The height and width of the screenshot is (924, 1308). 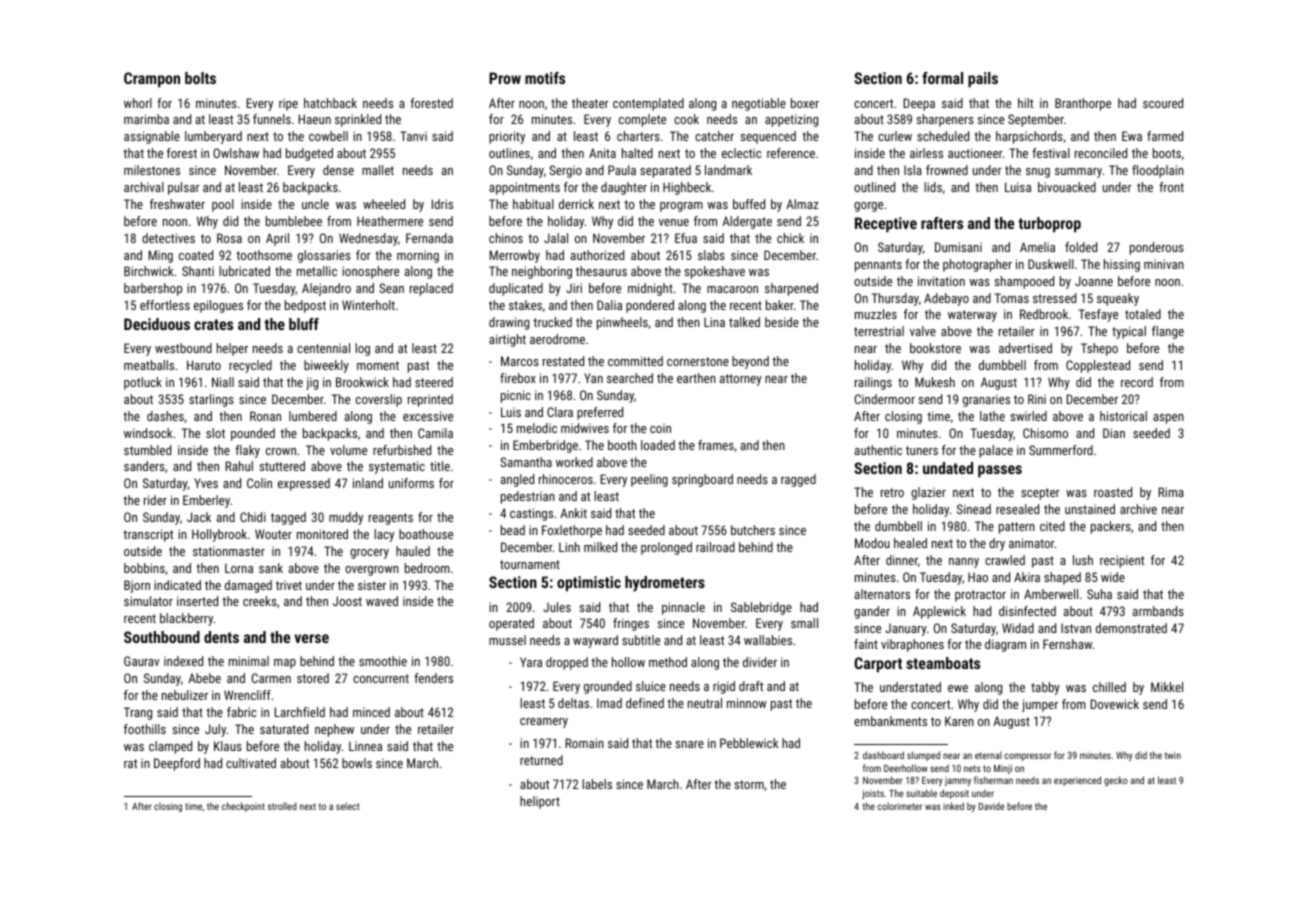 I want to click on armbands, so click(x=1158, y=611).
